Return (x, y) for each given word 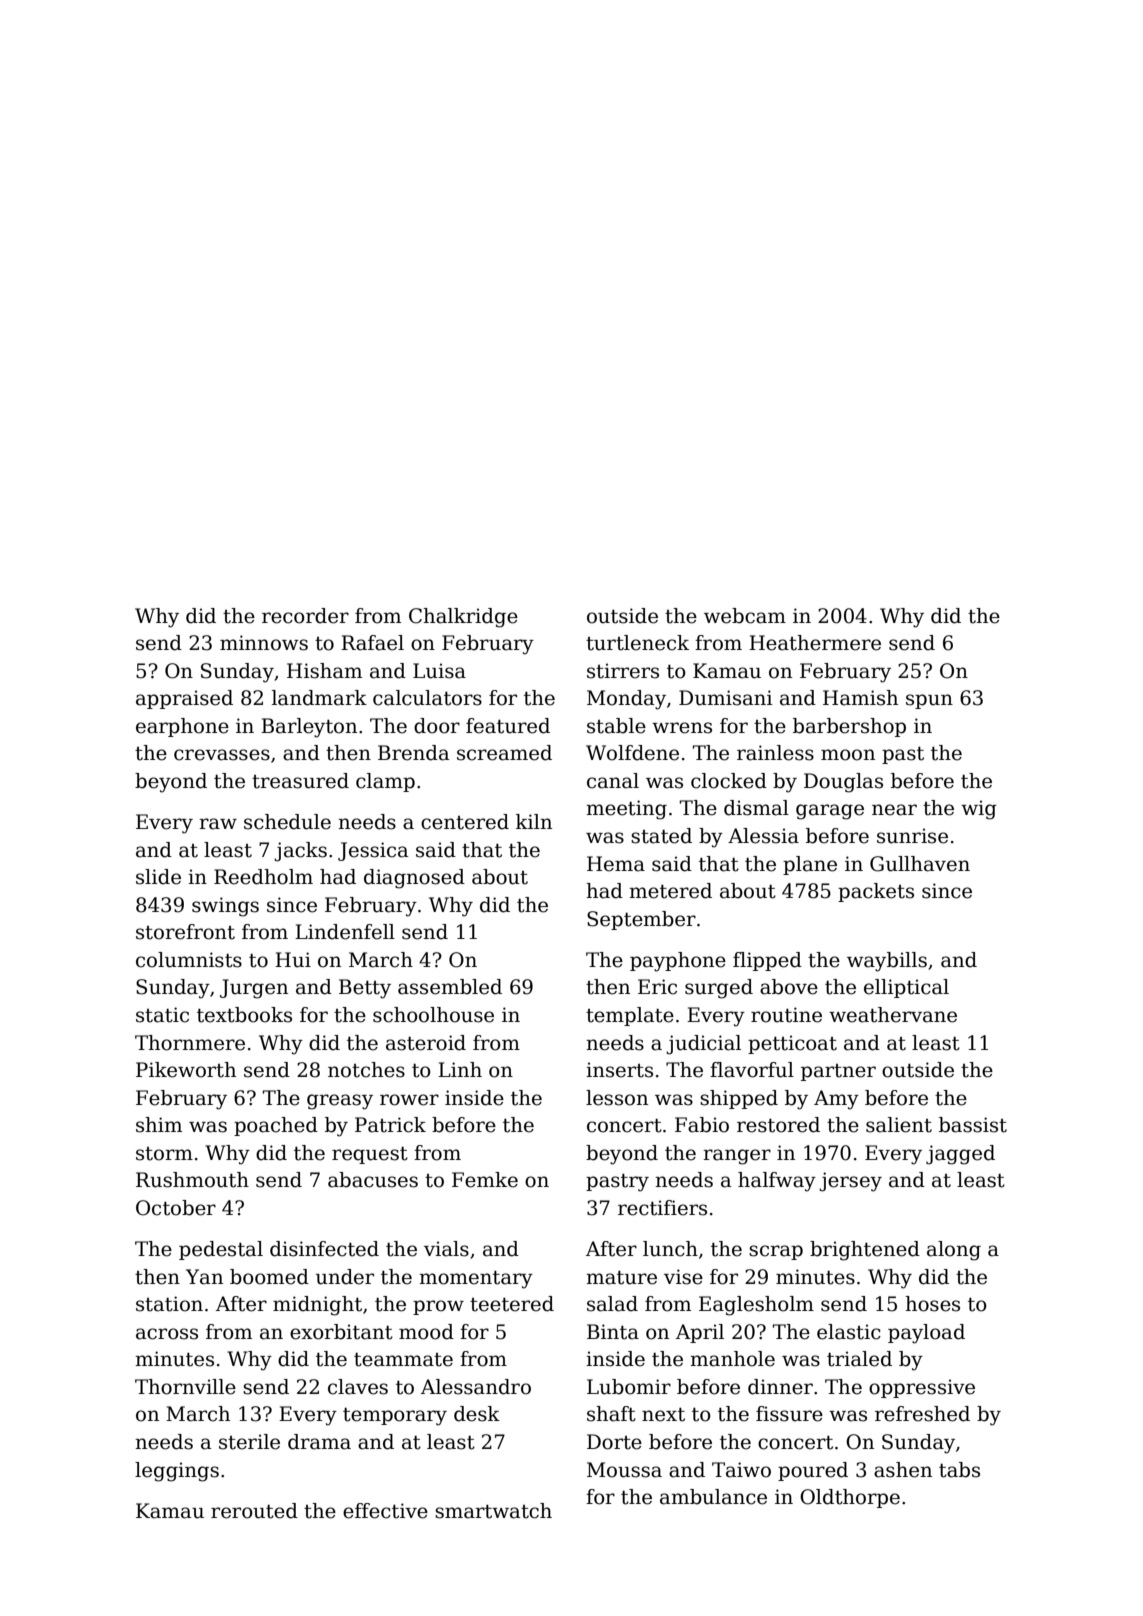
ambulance (713, 1497)
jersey (850, 1182)
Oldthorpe (850, 1498)
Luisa (439, 671)
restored (778, 1125)
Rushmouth (192, 1180)
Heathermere (815, 643)
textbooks (244, 1015)
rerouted (254, 1511)
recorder (305, 616)
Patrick (390, 1125)
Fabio (702, 1125)
